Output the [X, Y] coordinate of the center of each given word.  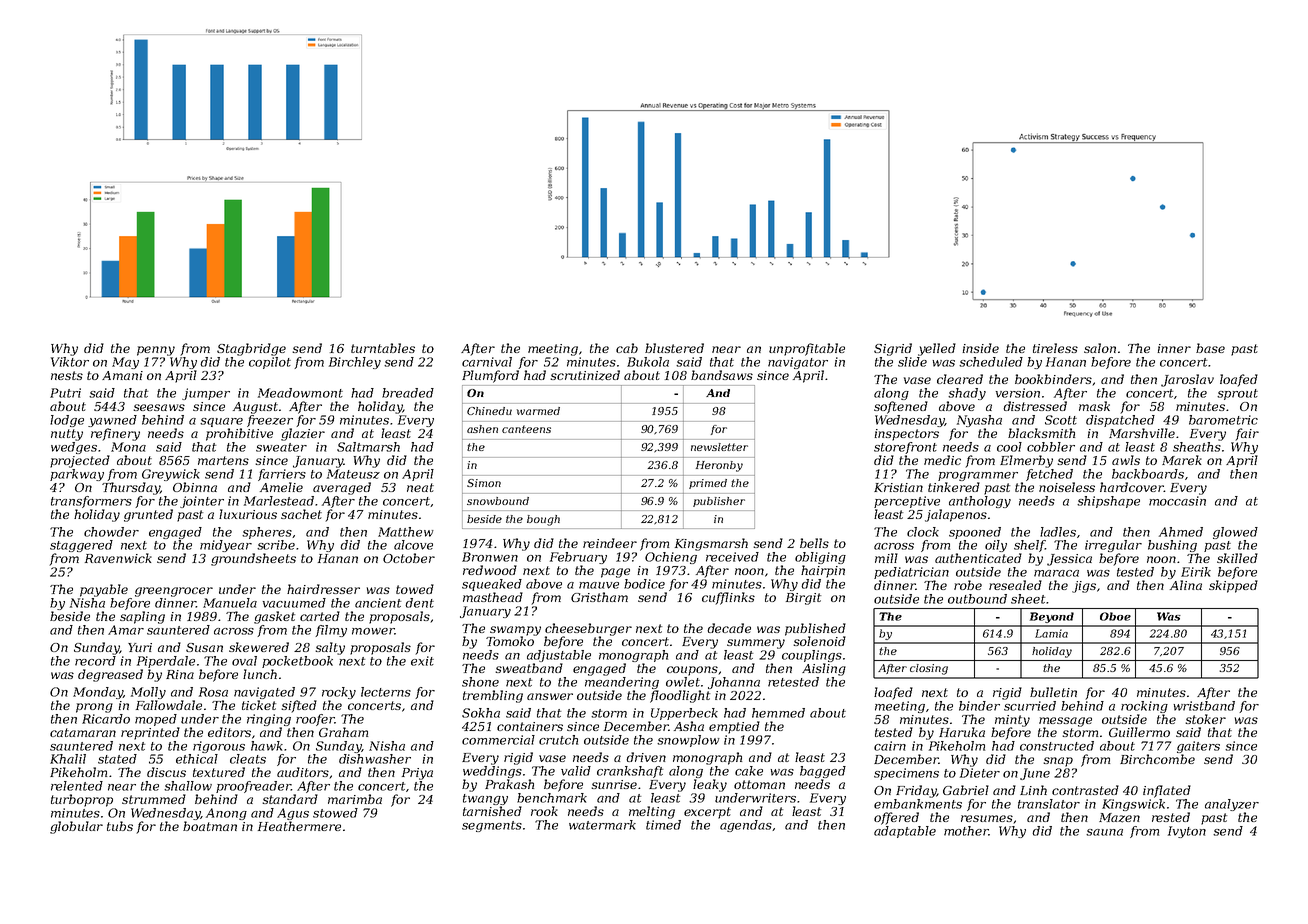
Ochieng [671, 558]
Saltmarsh [368, 447]
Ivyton [1187, 832]
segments [492, 826]
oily [996, 546]
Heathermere [299, 826]
